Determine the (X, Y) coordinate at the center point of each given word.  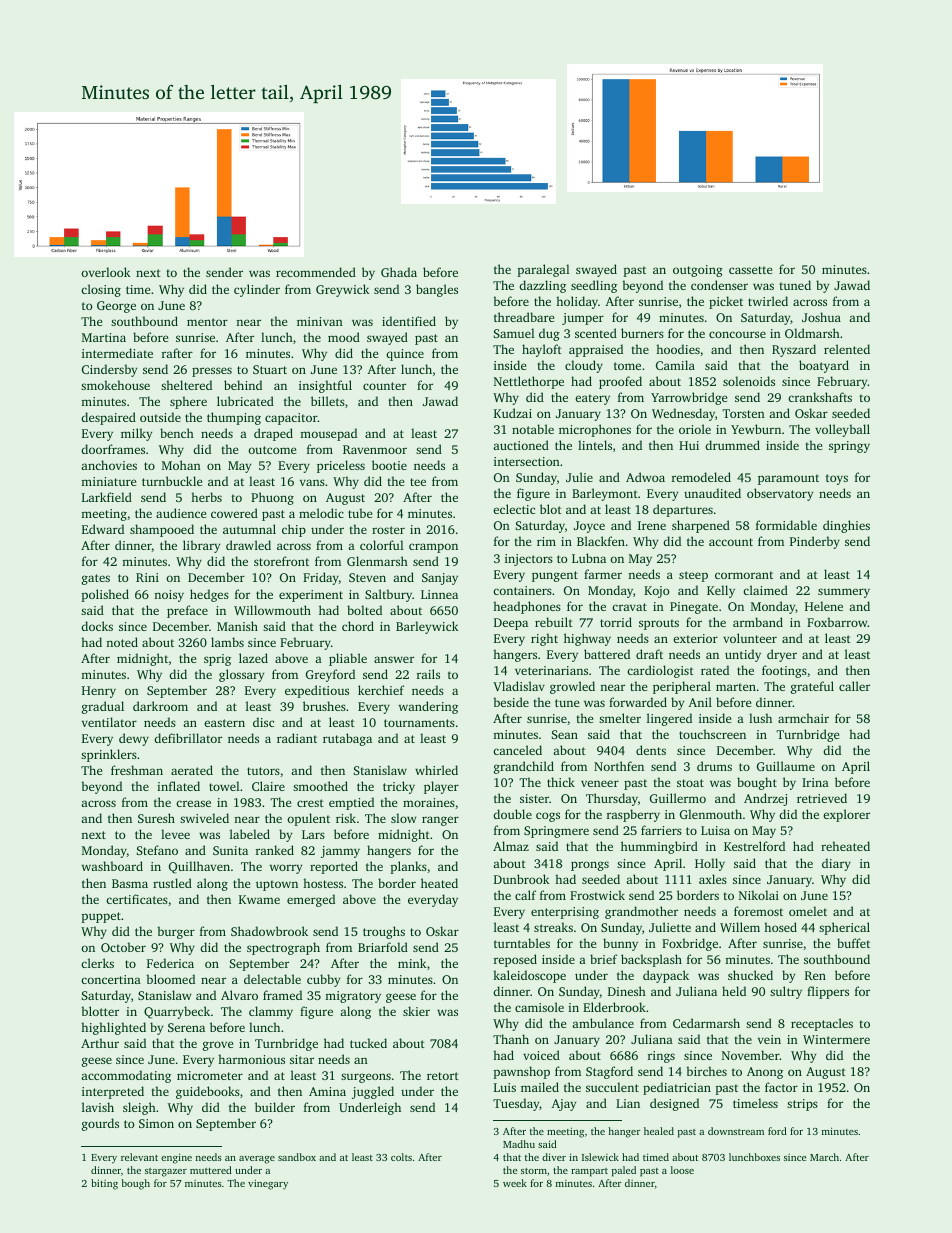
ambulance (603, 1023)
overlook (106, 272)
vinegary (268, 1184)
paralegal (543, 270)
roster (388, 530)
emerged (311, 900)
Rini (147, 577)
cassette (750, 270)
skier (416, 1011)
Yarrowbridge (689, 398)
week (515, 1183)
